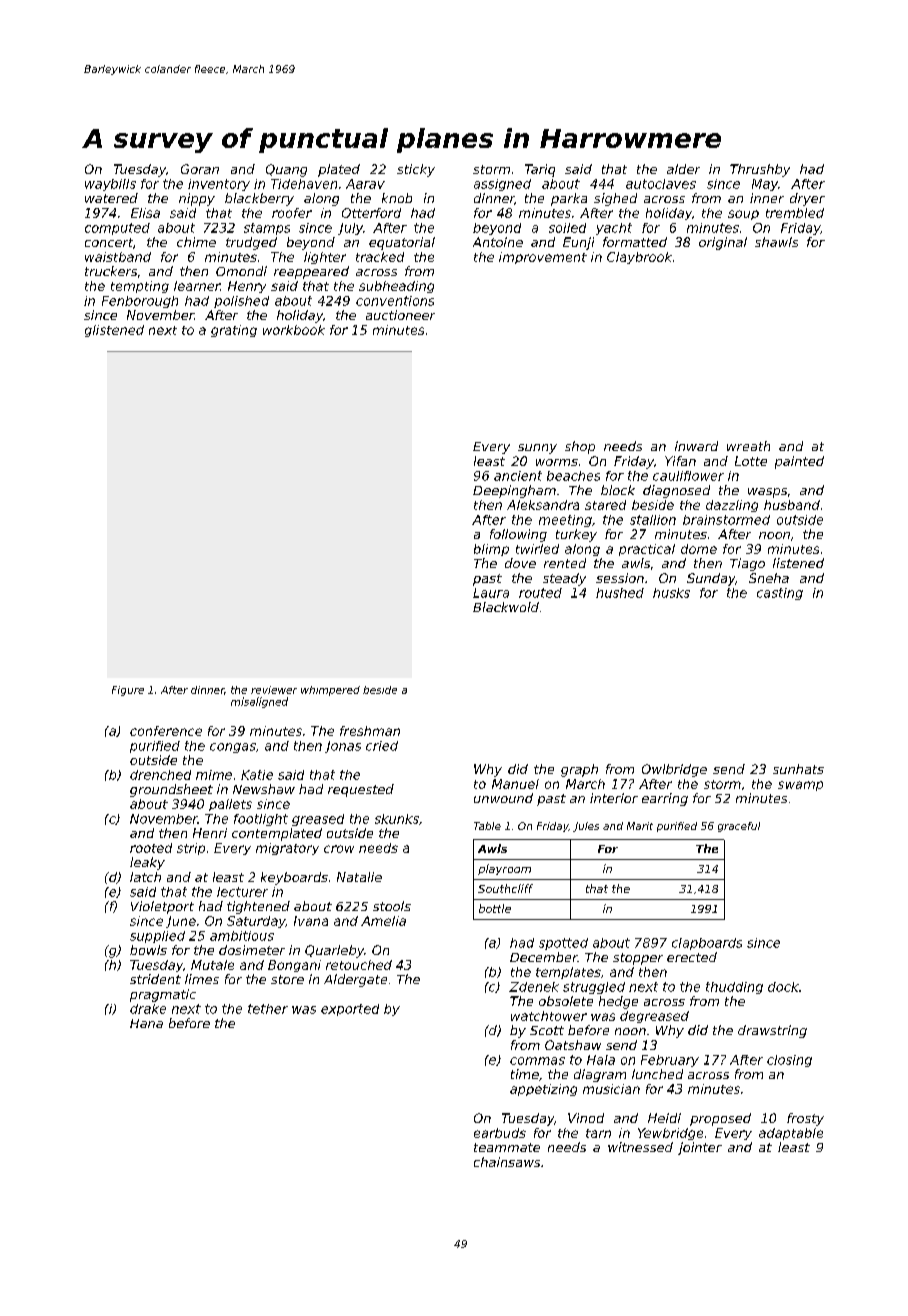  I want to click on Thrushby, so click(760, 170).
